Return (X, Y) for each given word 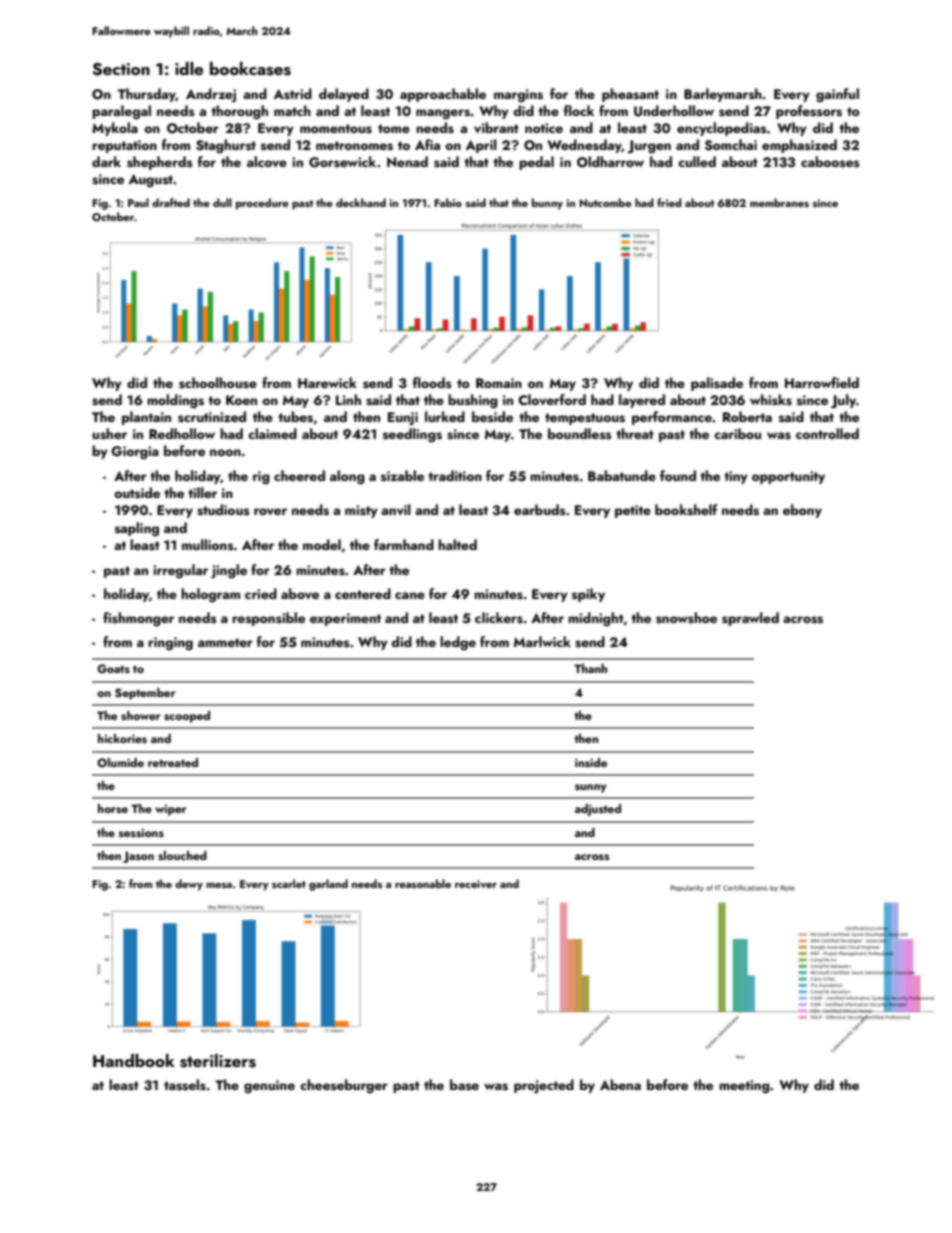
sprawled (750, 619)
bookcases (250, 69)
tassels (185, 1085)
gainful (837, 95)
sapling (137, 529)
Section (121, 69)
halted (457, 544)
